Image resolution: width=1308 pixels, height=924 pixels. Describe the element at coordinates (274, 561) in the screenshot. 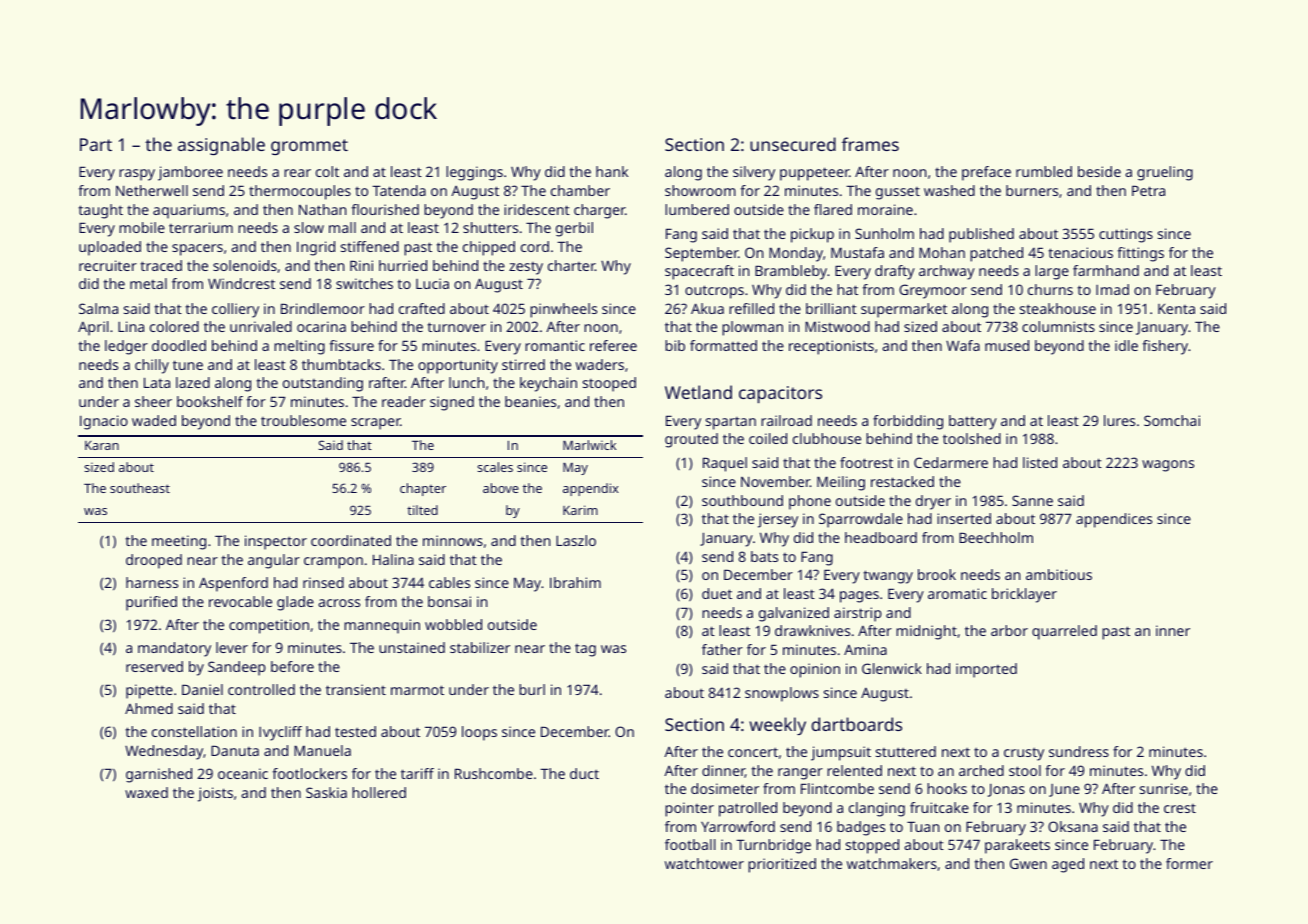

I see `angular` at that location.
